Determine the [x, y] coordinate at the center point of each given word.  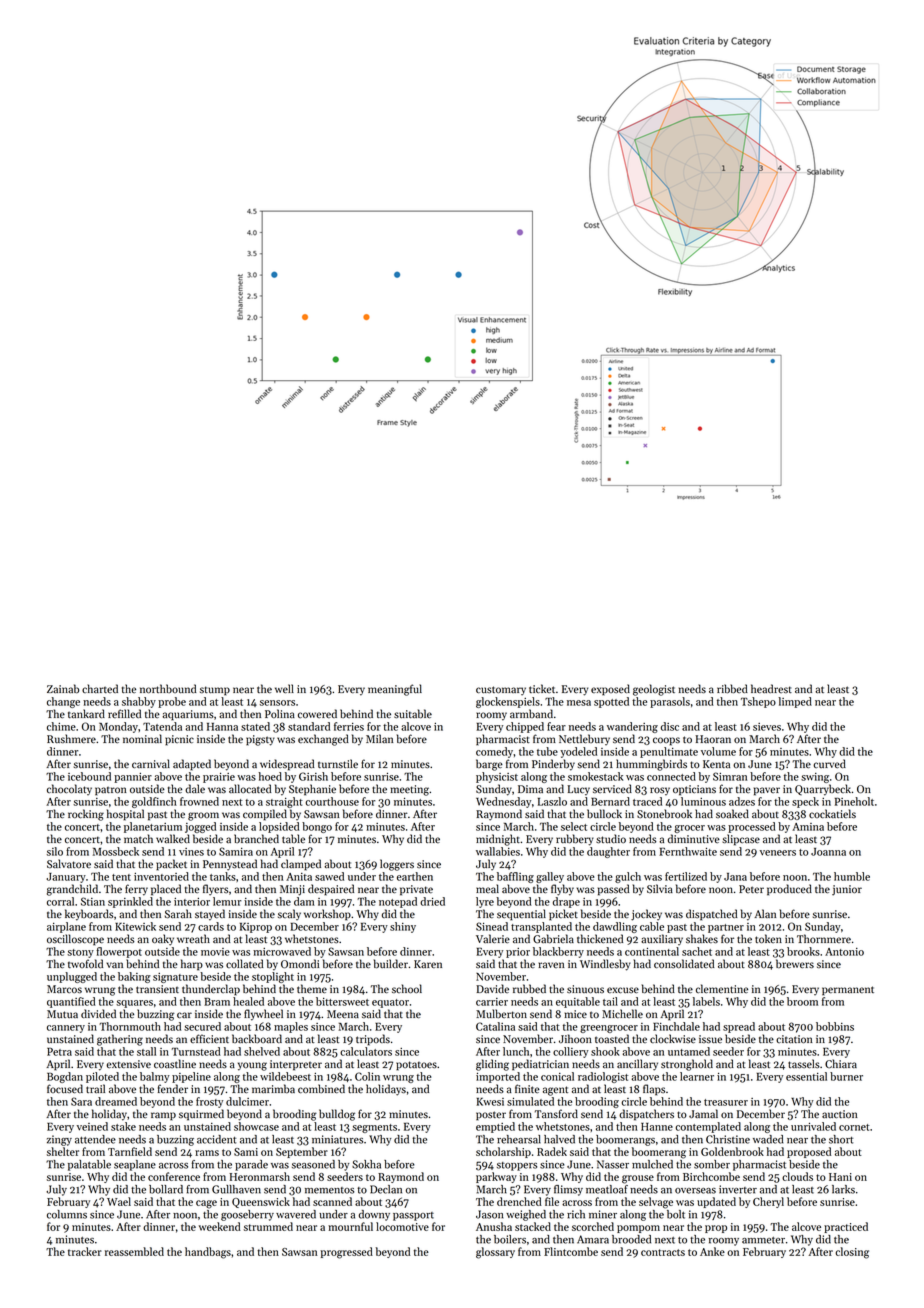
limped [795, 702]
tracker [85, 1251]
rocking [86, 815]
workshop [327, 915]
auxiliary [662, 939]
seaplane [135, 1165]
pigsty [260, 740]
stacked [533, 1226]
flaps [654, 1090]
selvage [656, 1203]
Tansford [556, 1114]
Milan [379, 738]
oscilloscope [75, 940]
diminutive [694, 838]
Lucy [578, 790]
